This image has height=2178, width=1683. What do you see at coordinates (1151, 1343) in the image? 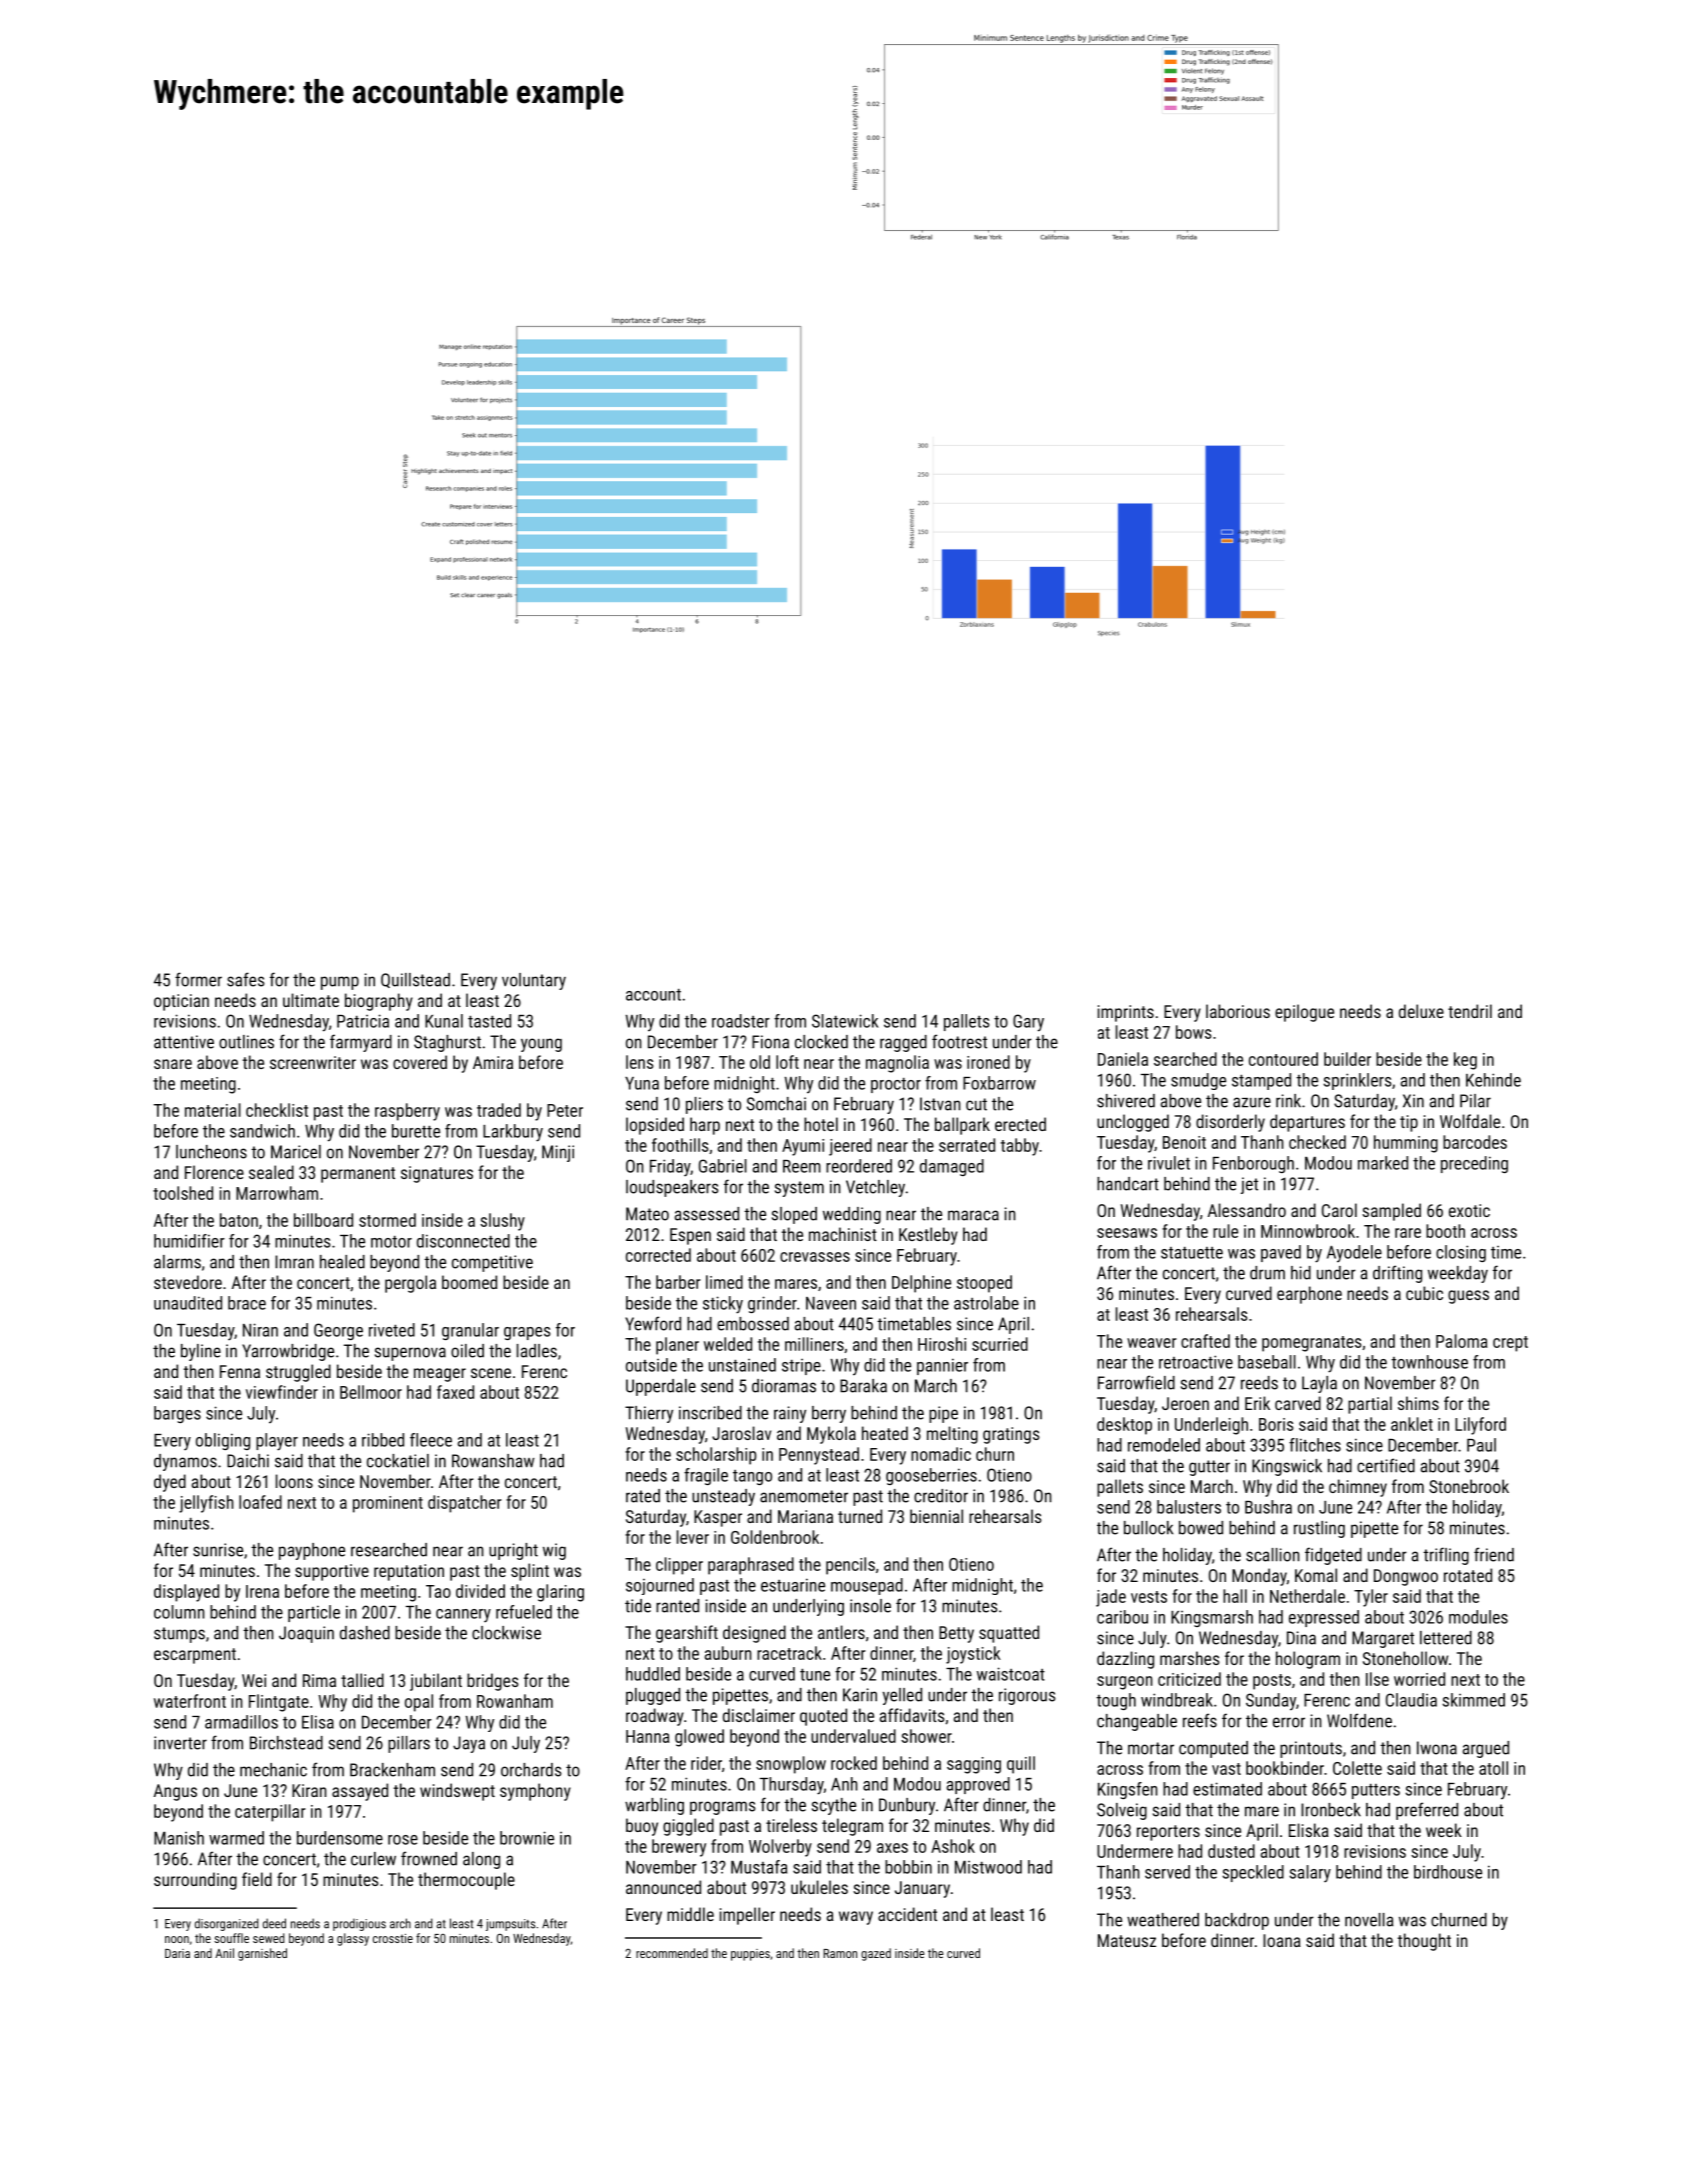
I see `weaver` at bounding box center [1151, 1343].
